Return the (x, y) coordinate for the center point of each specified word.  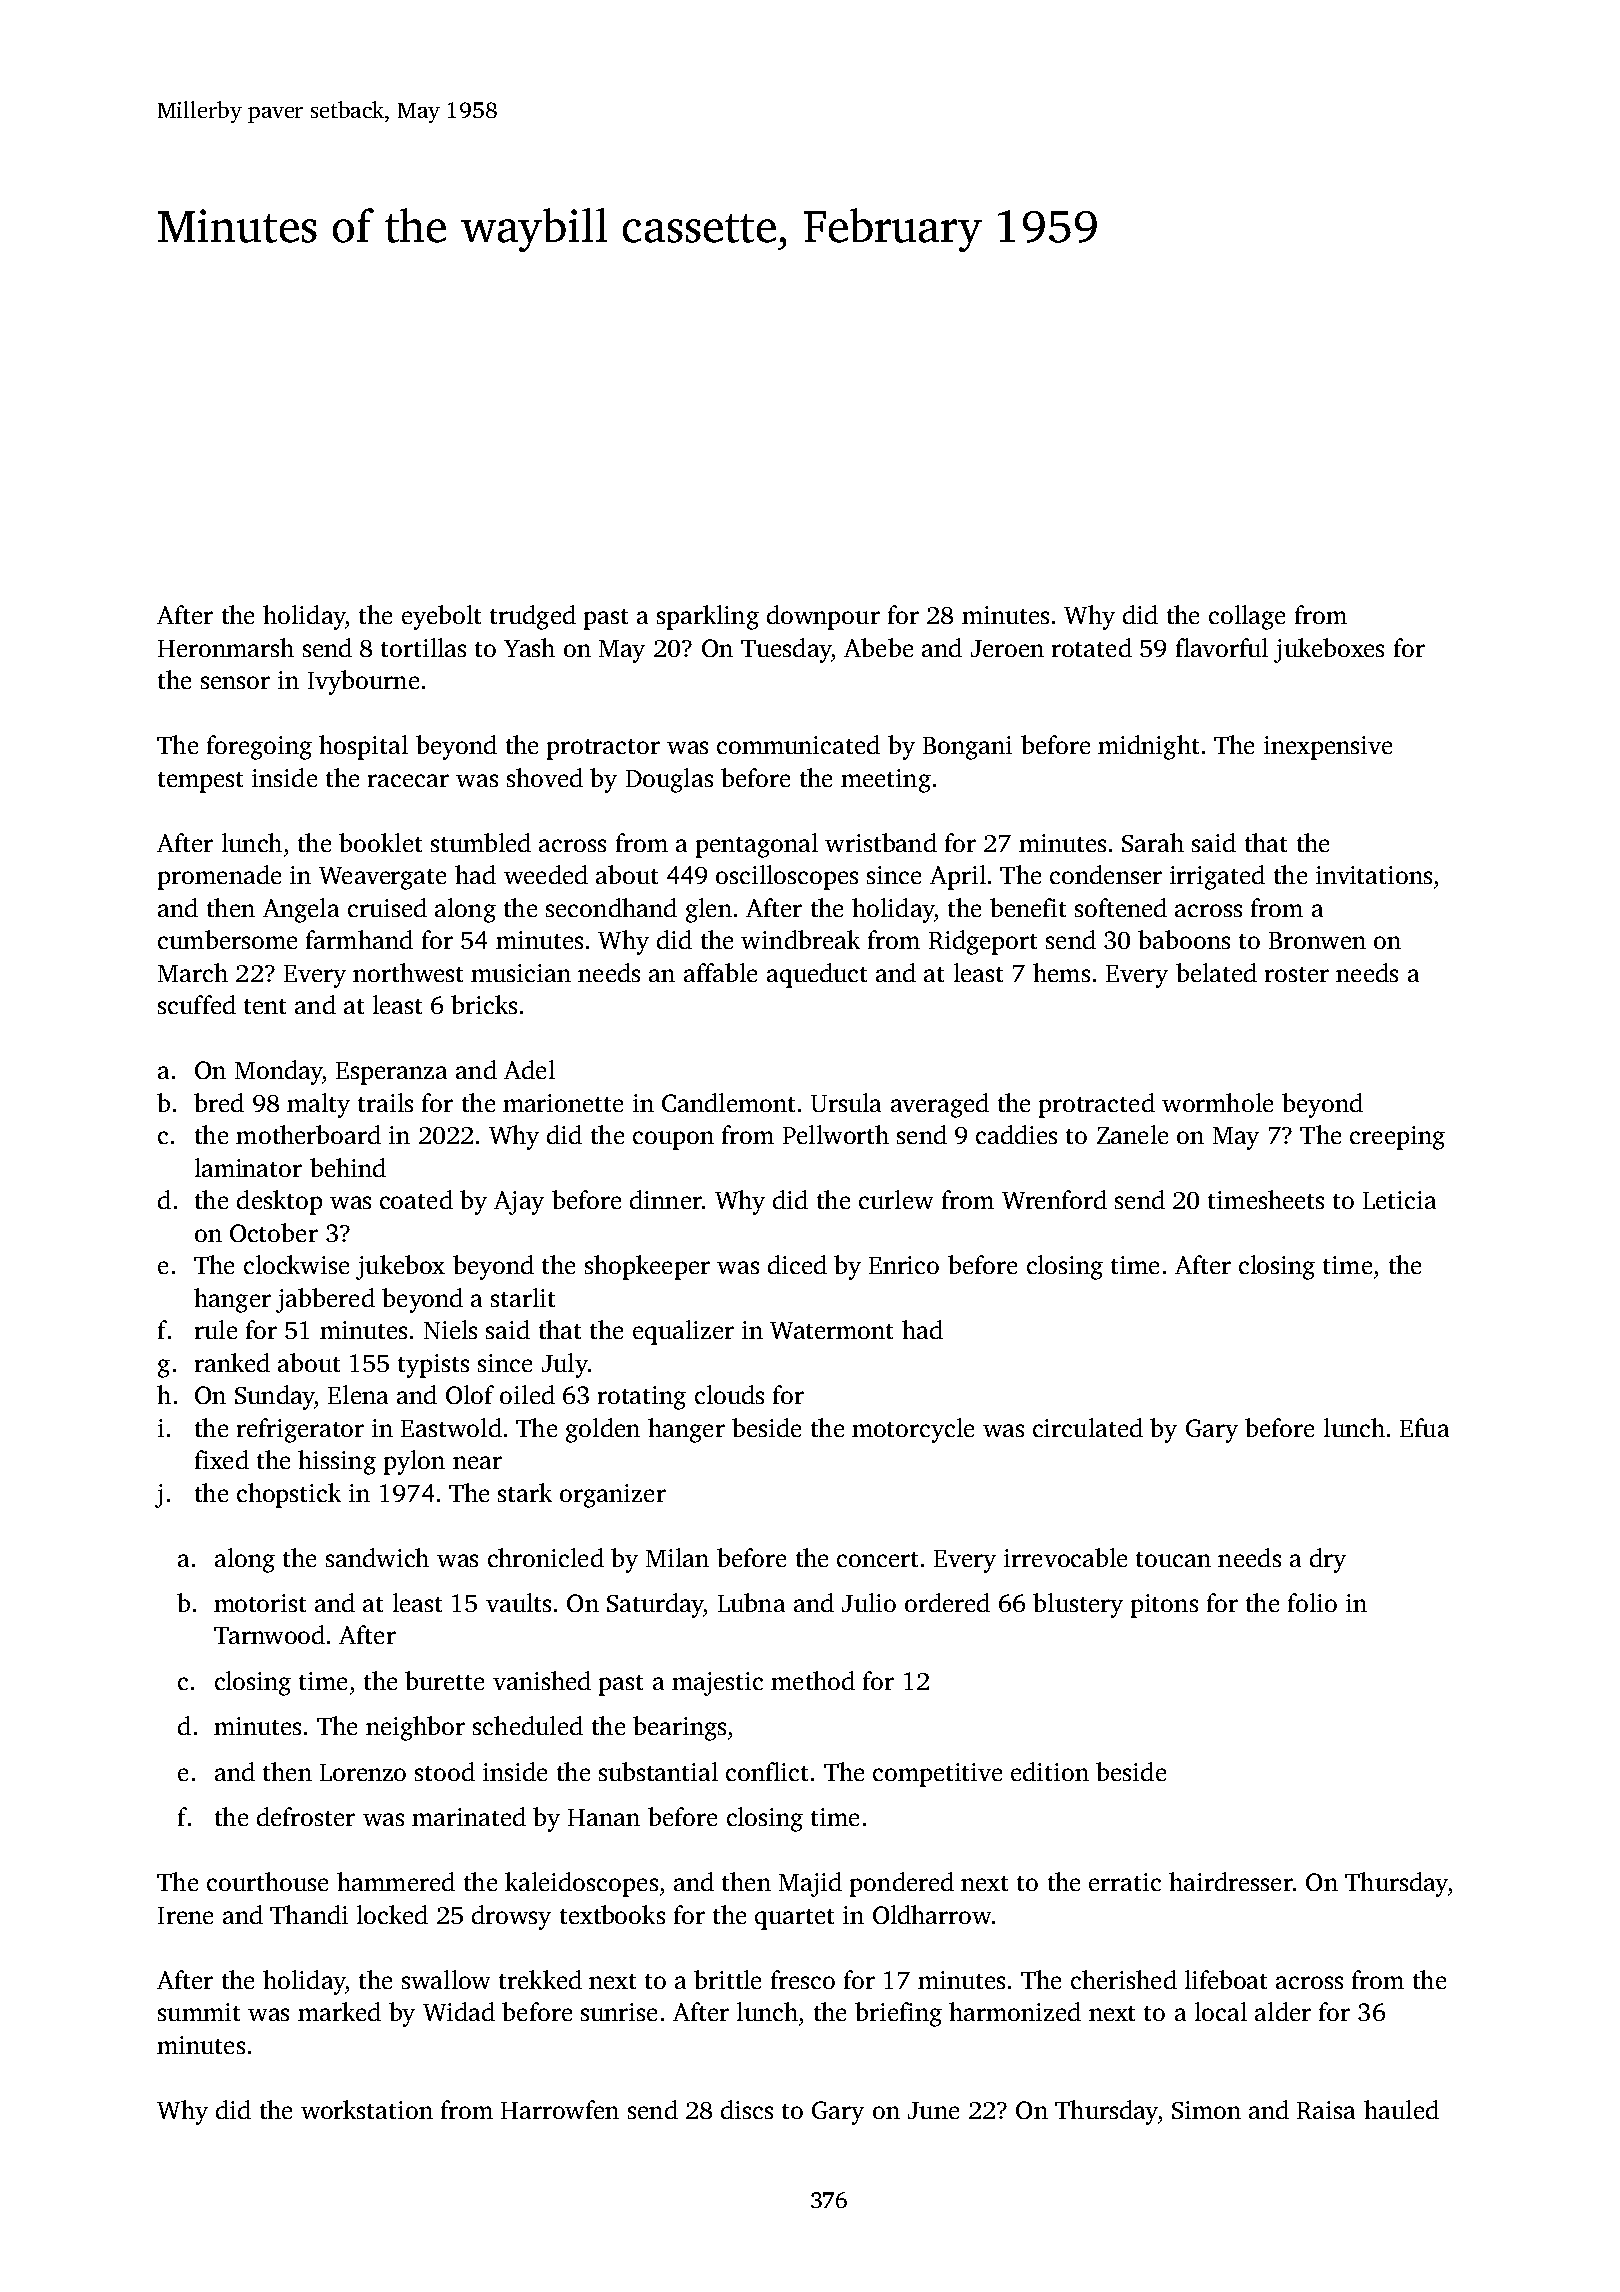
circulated (1088, 1427)
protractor (603, 749)
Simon (1206, 2110)
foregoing (259, 747)
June (933, 2110)
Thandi (309, 1914)
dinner (666, 1199)
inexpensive (1328, 748)
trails (385, 1102)
